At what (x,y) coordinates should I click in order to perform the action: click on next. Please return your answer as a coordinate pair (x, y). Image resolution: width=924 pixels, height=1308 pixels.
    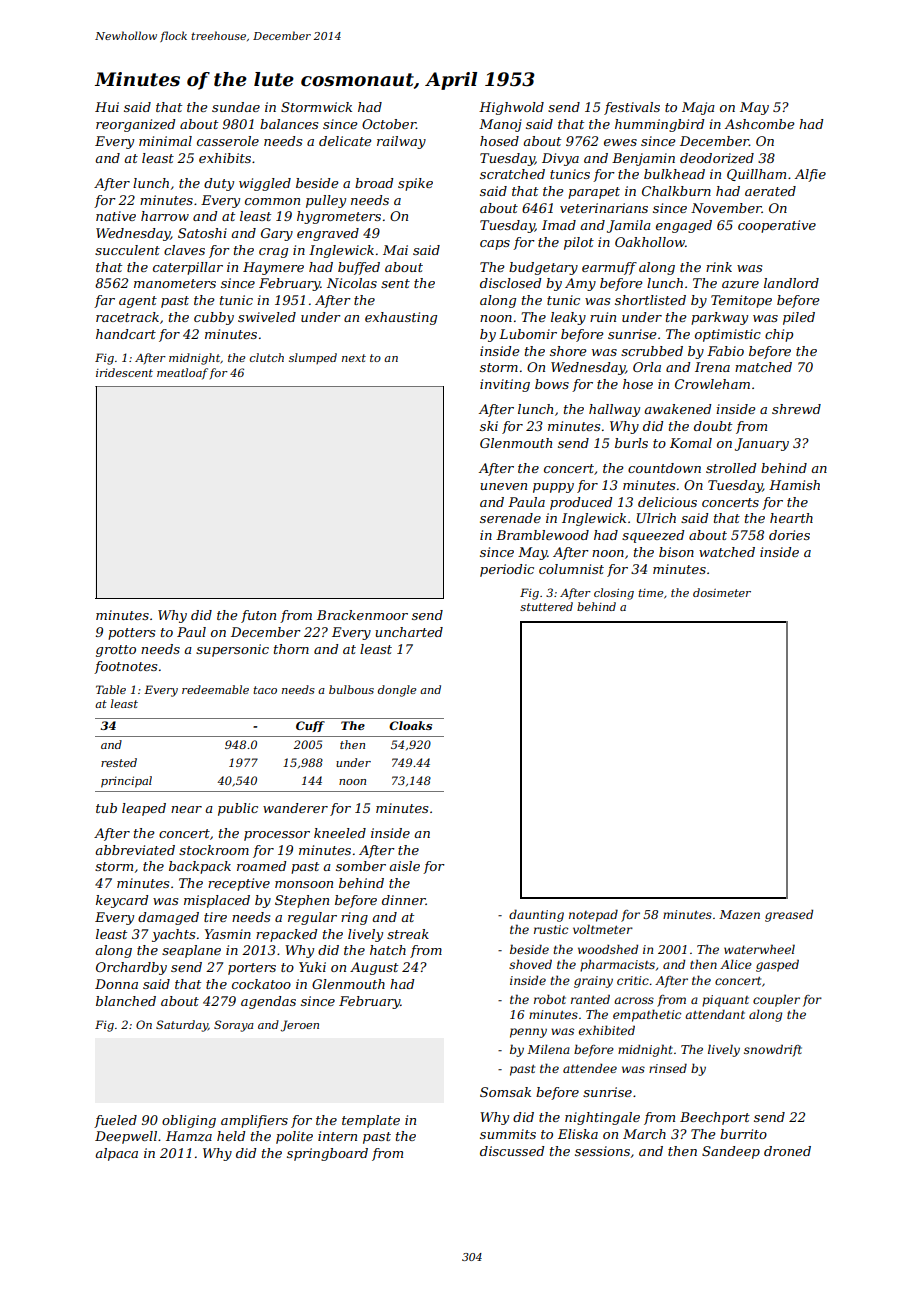
    Looking at the image, I should click on (354, 358).
